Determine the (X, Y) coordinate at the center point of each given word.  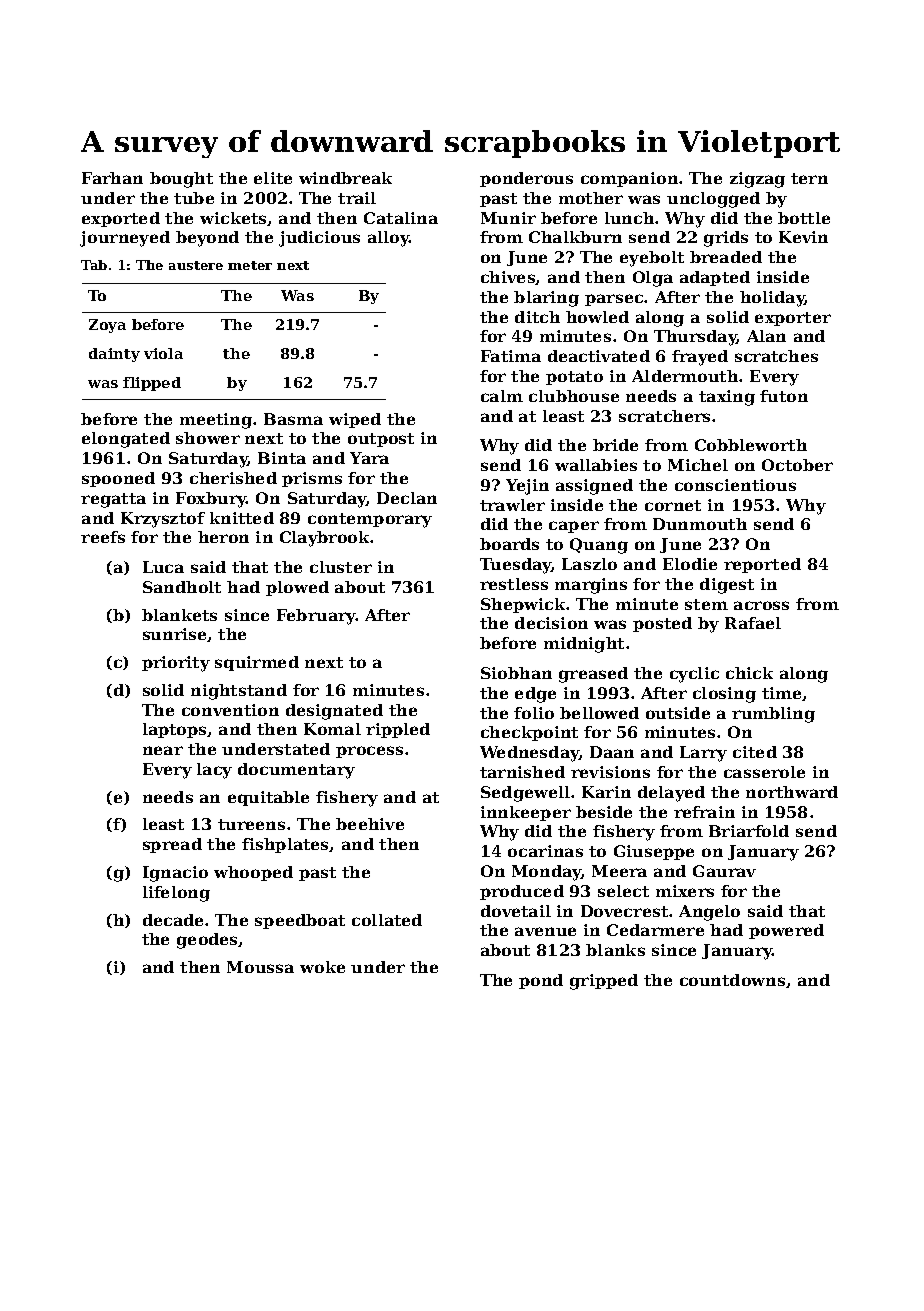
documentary (296, 771)
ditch (537, 317)
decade (173, 920)
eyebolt (652, 259)
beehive (370, 824)
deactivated (599, 356)
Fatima (511, 356)
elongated (126, 440)
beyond (207, 239)
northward (792, 792)
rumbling (773, 715)
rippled (398, 730)
